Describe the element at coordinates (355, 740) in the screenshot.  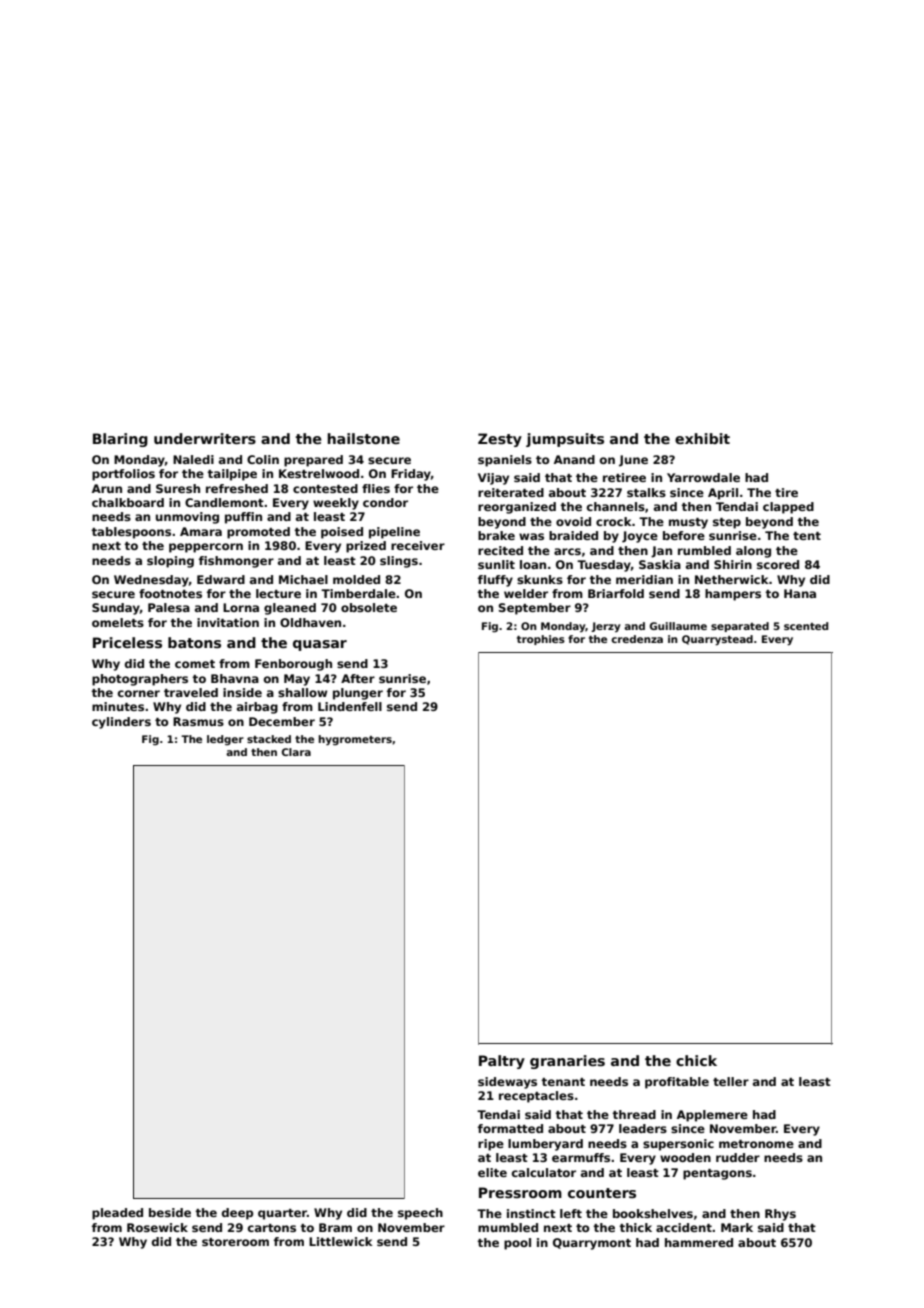
I see `hygrometers` at that location.
